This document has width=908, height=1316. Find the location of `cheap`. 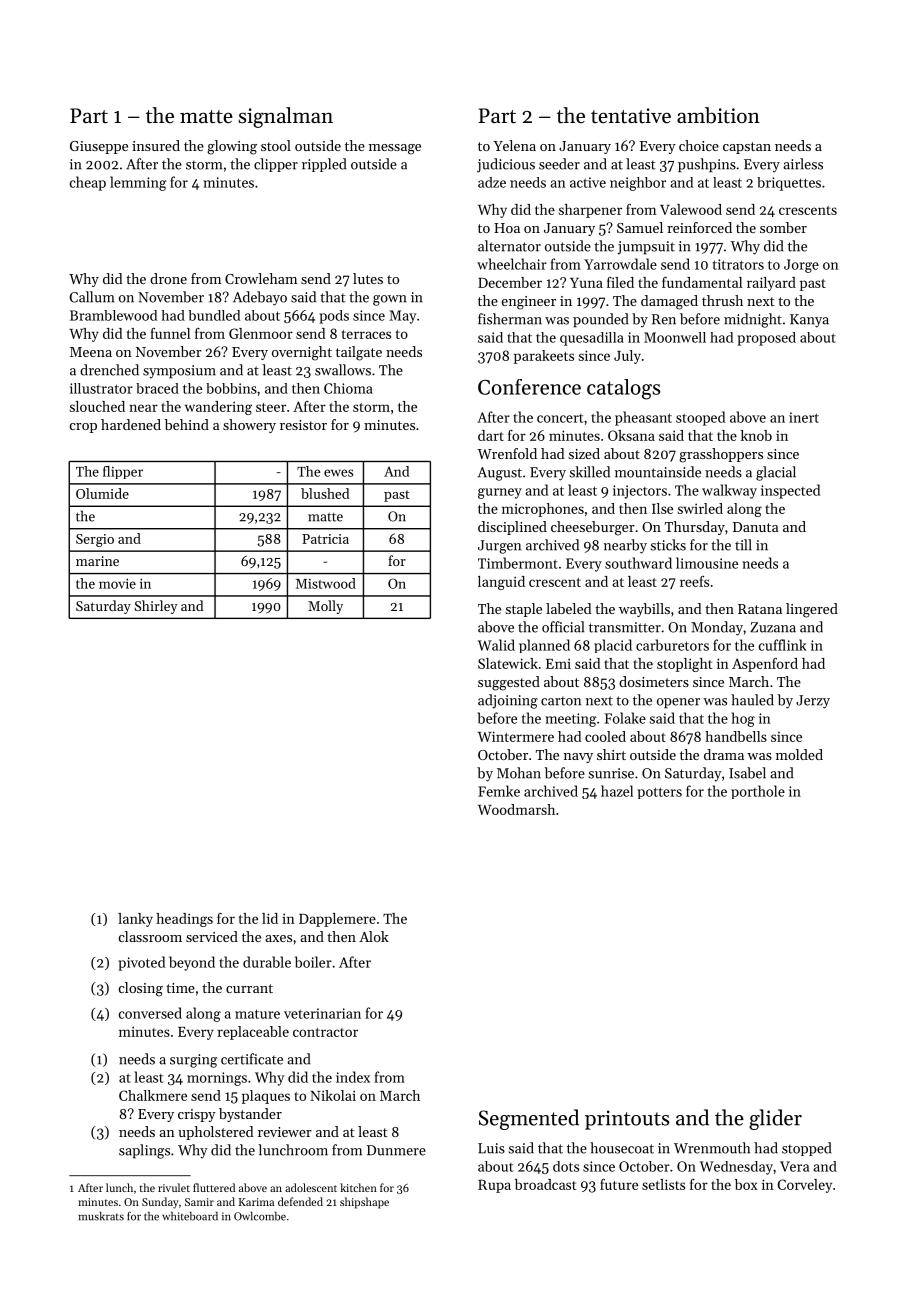

cheap is located at coordinates (88, 183).
